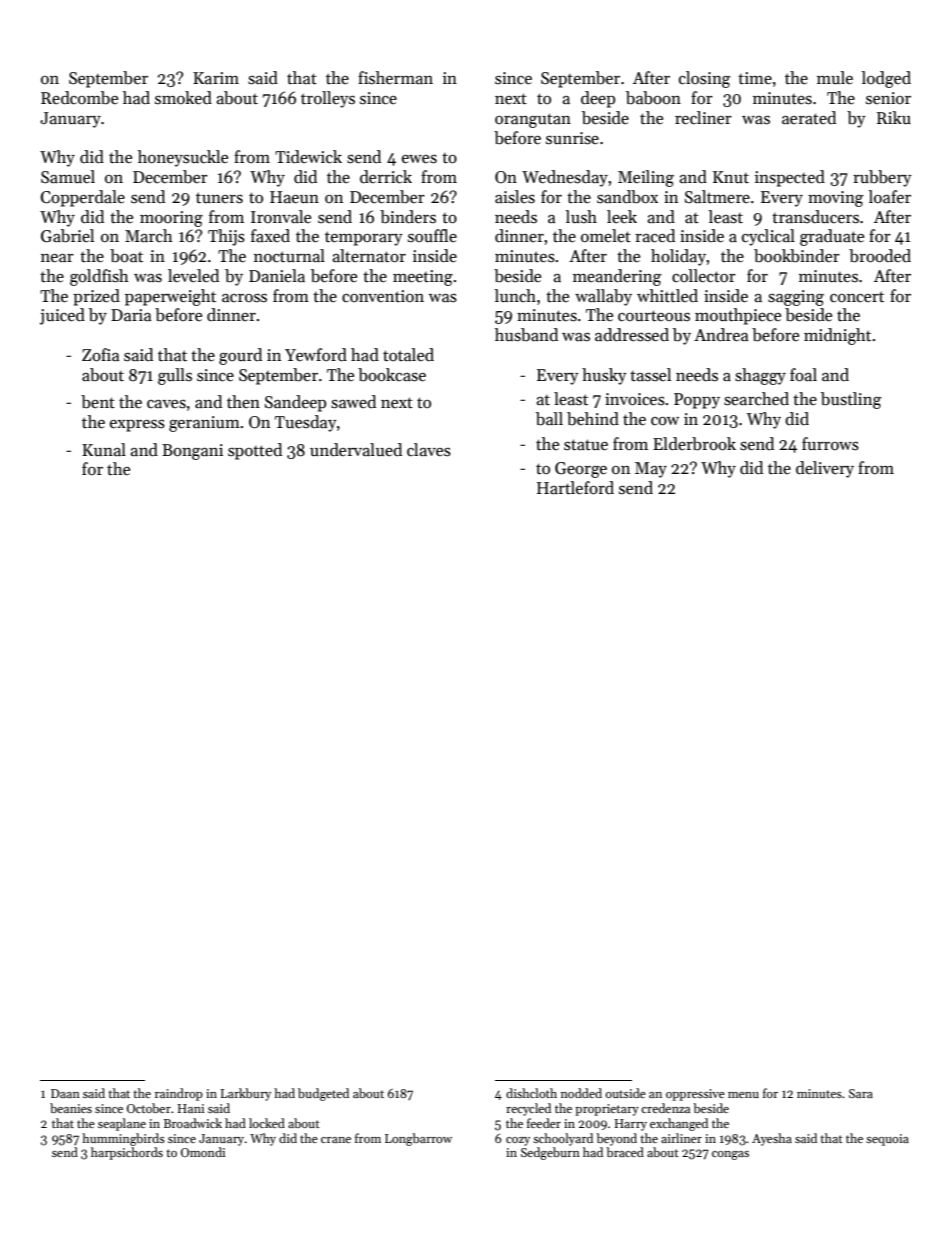 Image resolution: width=952 pixels, height=1233 pixels. Describe the element at coordinates (887, 1140) in the screenshot. I see `sequoia` at that location.
